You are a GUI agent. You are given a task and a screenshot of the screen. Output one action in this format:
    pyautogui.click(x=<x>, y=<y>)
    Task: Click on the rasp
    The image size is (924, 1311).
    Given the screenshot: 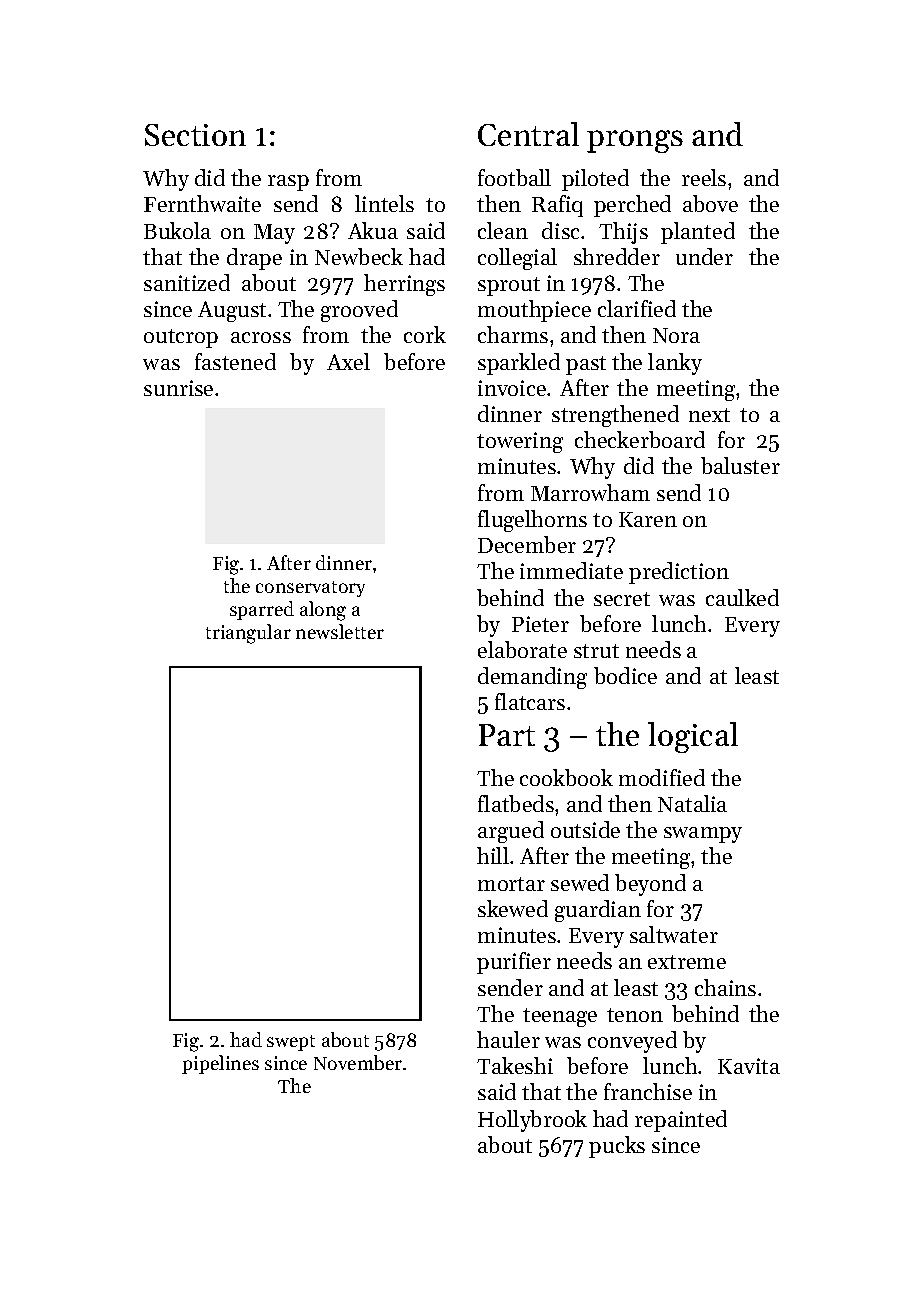 What is the action you would take?
    pyautogui.click(x=288, y=183)
